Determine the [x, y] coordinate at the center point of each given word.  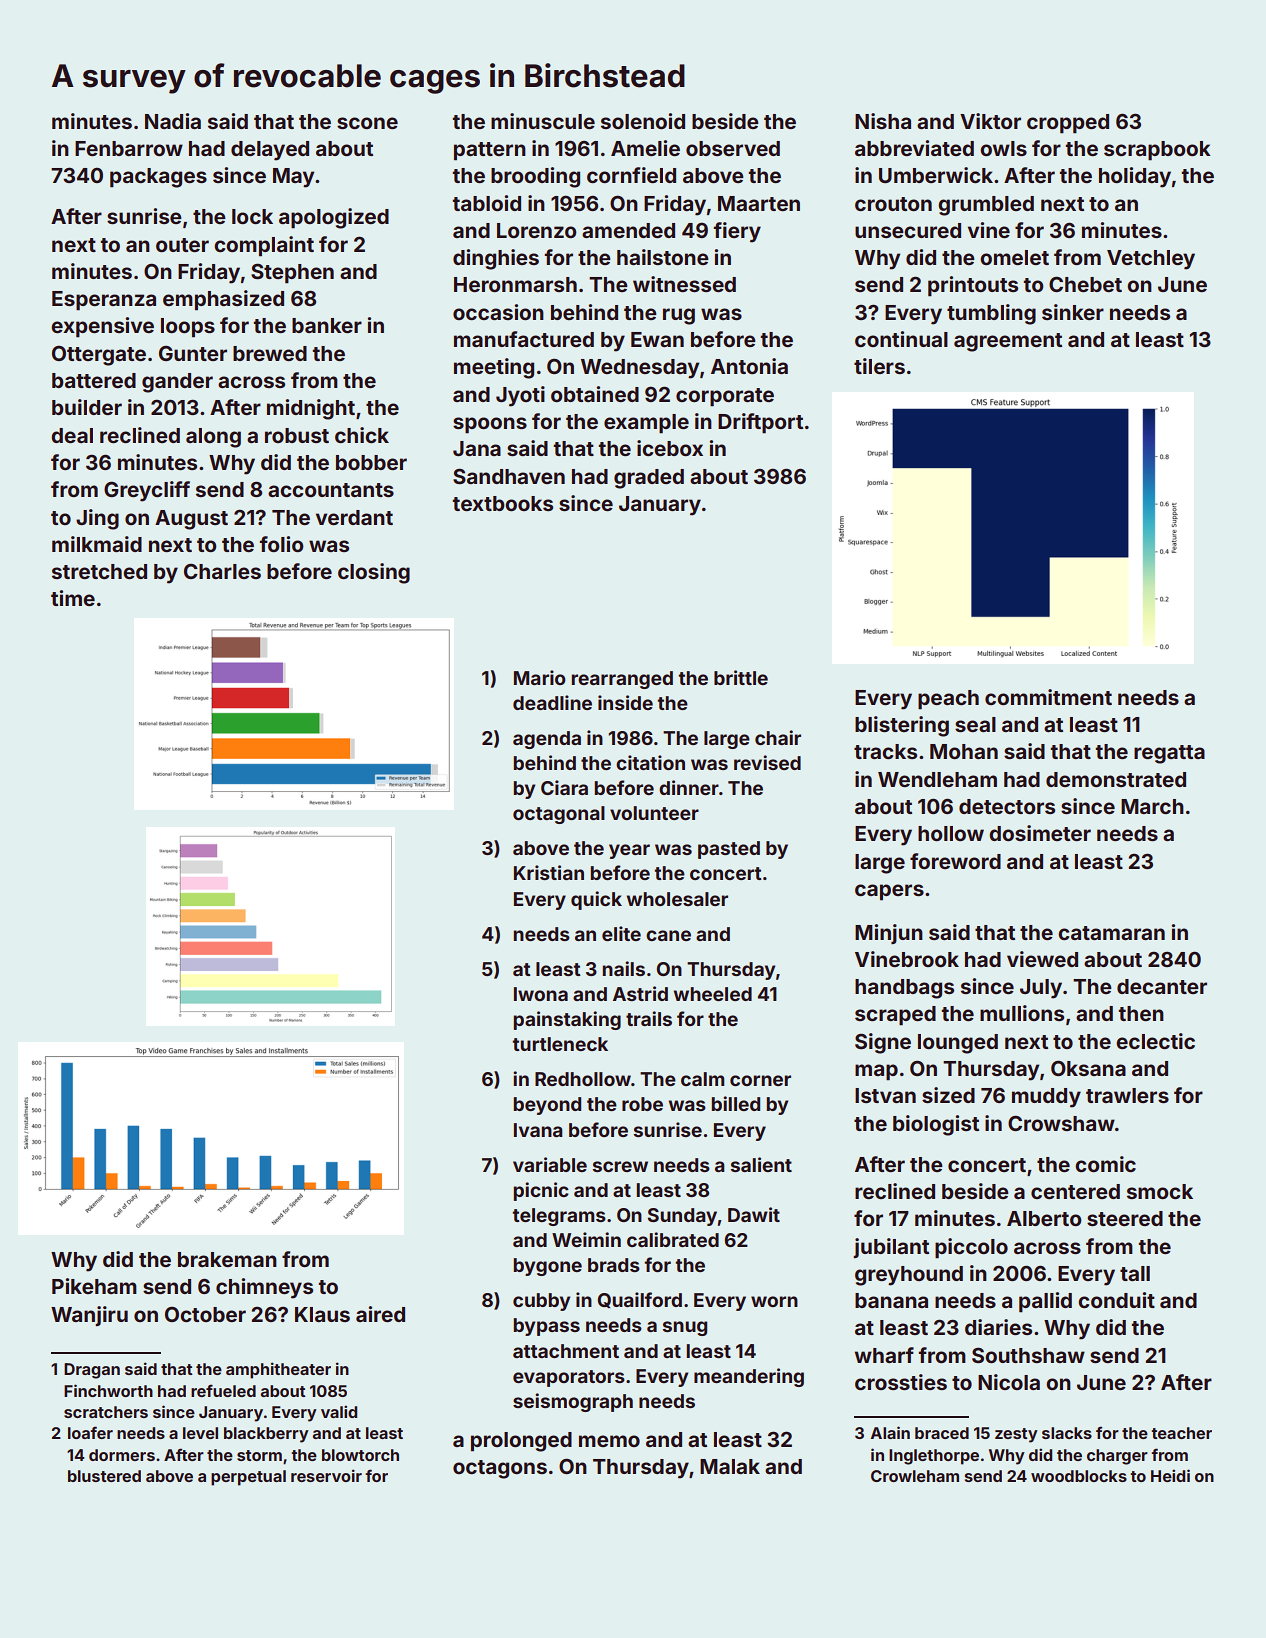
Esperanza [104, 301]
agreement [1008, 342]
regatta [1169, 754]
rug [679, 316]
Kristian [549, 872]
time [73, 598]
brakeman [227, 1259]
